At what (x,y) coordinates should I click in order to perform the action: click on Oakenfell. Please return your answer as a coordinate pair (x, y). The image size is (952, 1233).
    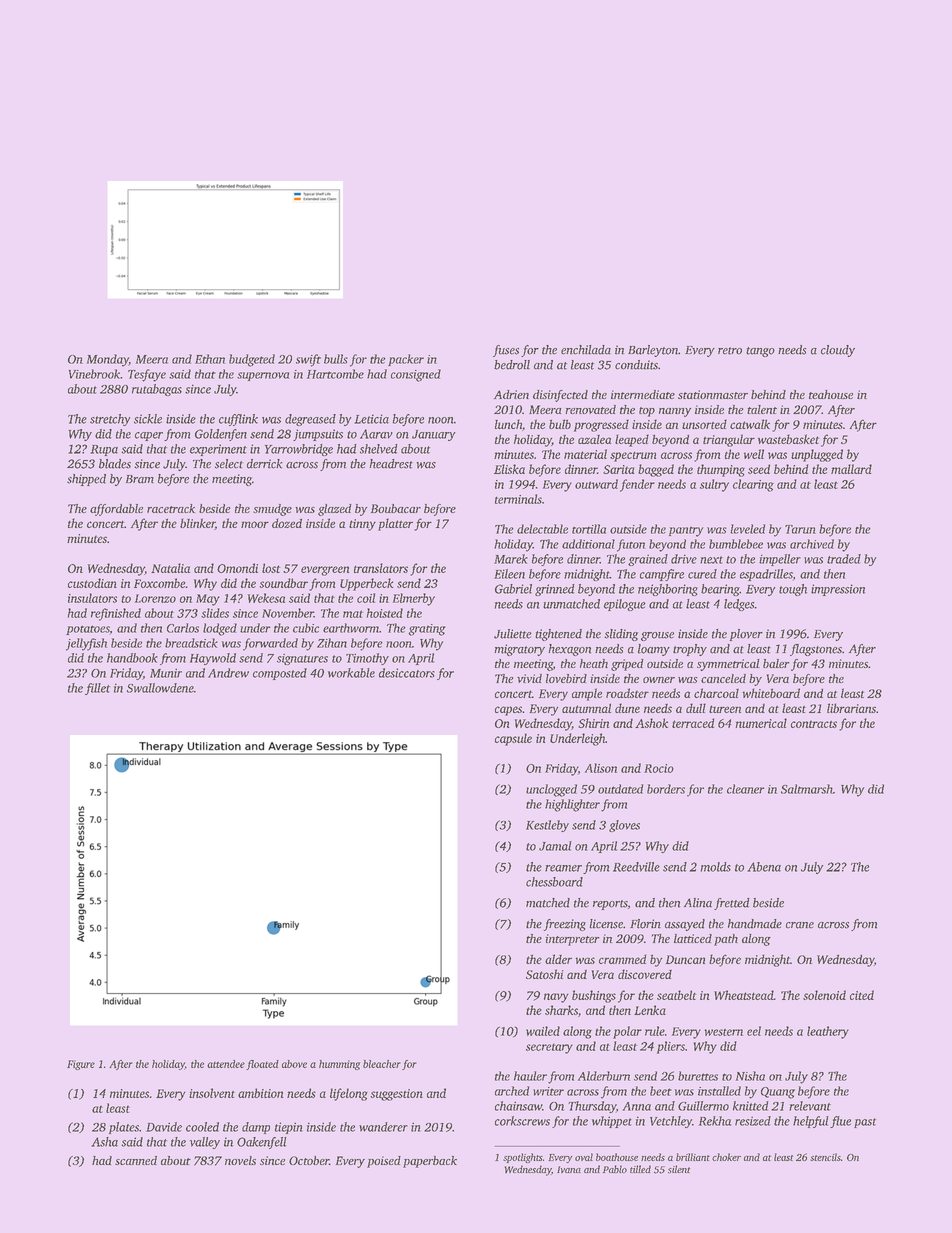
    Looking at the image, I should click on (262, 1143).
